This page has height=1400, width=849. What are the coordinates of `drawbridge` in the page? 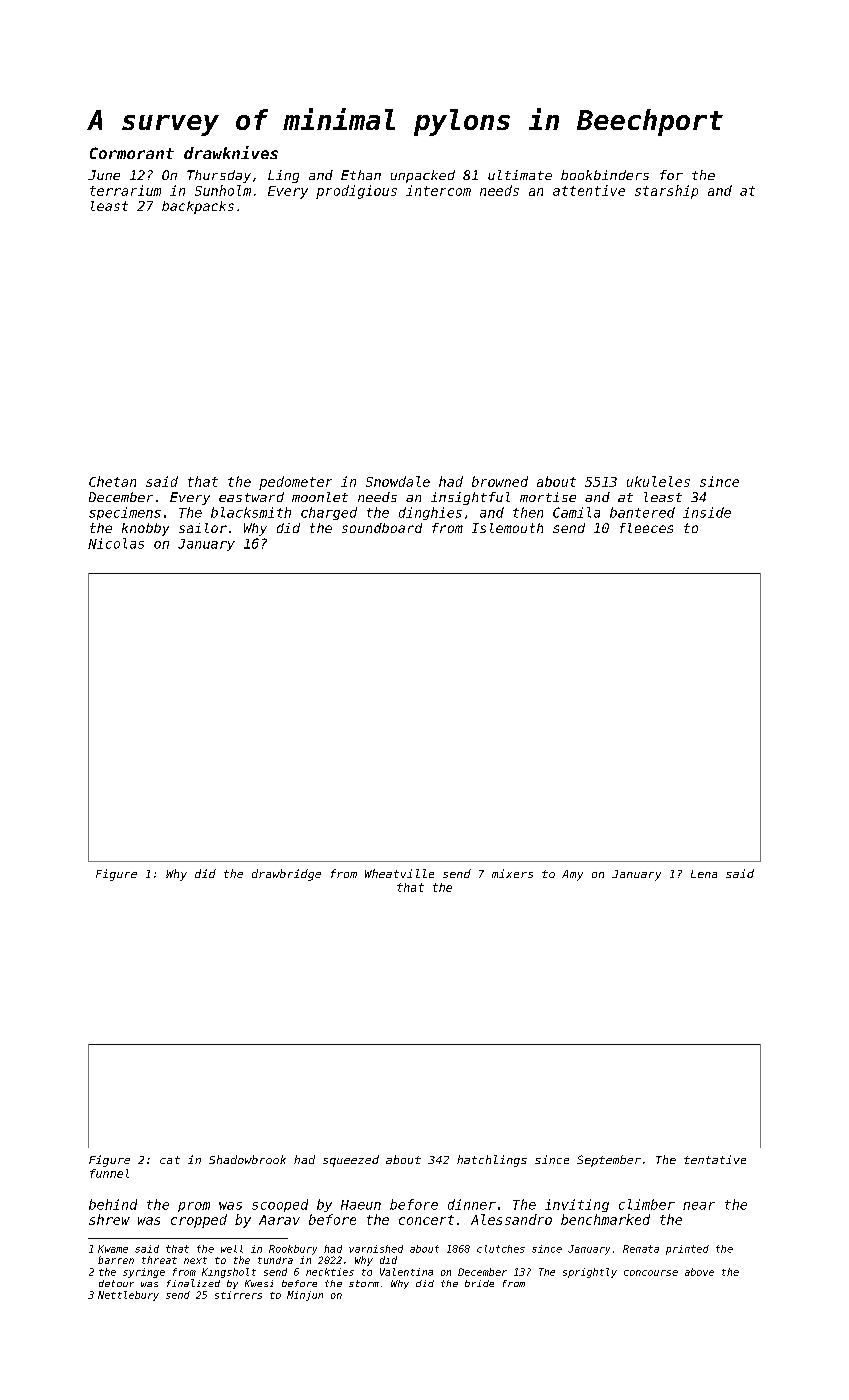 It's located at (286, 875).
